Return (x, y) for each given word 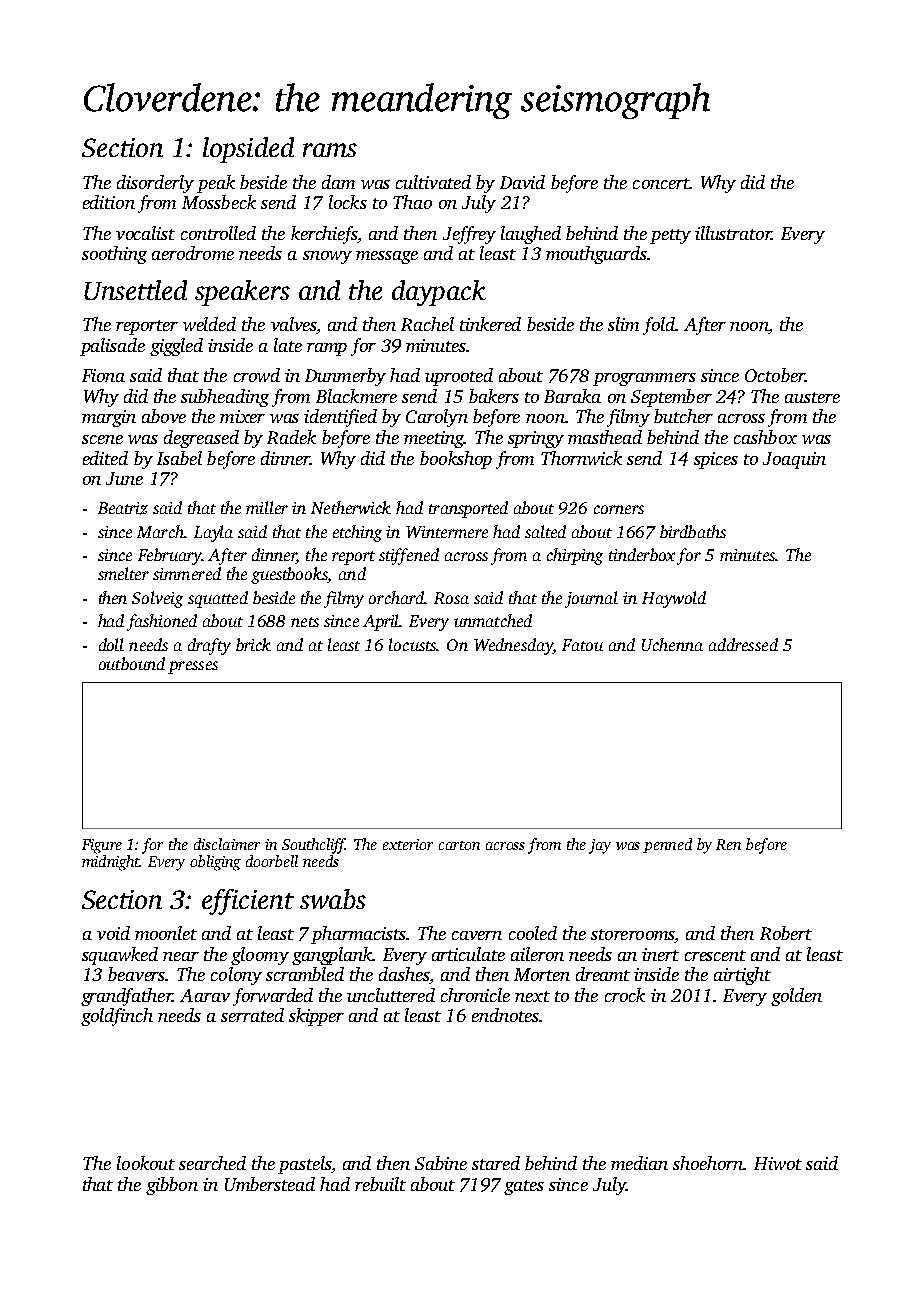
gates (524, 1187)
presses (193, 667)
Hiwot (778, 1163)
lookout (146, 1163)
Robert (786, 933)
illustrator (733, 233)
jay (600, 846)
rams (330, 150)
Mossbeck (219, 202)
